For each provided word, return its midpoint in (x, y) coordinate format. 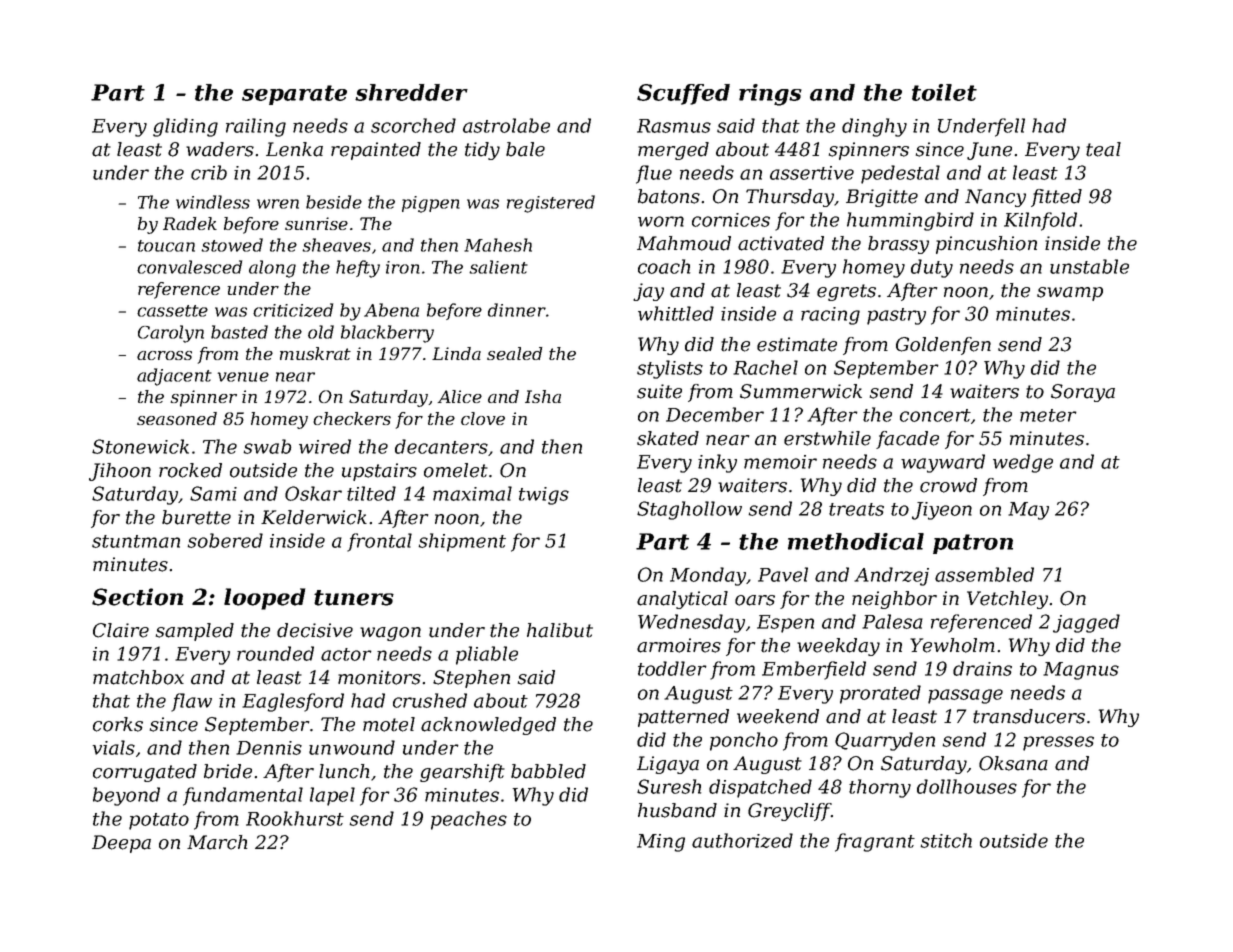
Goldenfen (943, 346)
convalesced (189, 267)
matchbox (138, 677)
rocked (190, 470)
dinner (517, 310)
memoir (780, 462)
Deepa (121, 844)
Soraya (1083, 393)
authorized (742, 840)
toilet (944, 92)
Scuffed (683, 94)
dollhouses (967, 786)
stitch (946, 840)
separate (294, 95)
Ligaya (668, 765)
